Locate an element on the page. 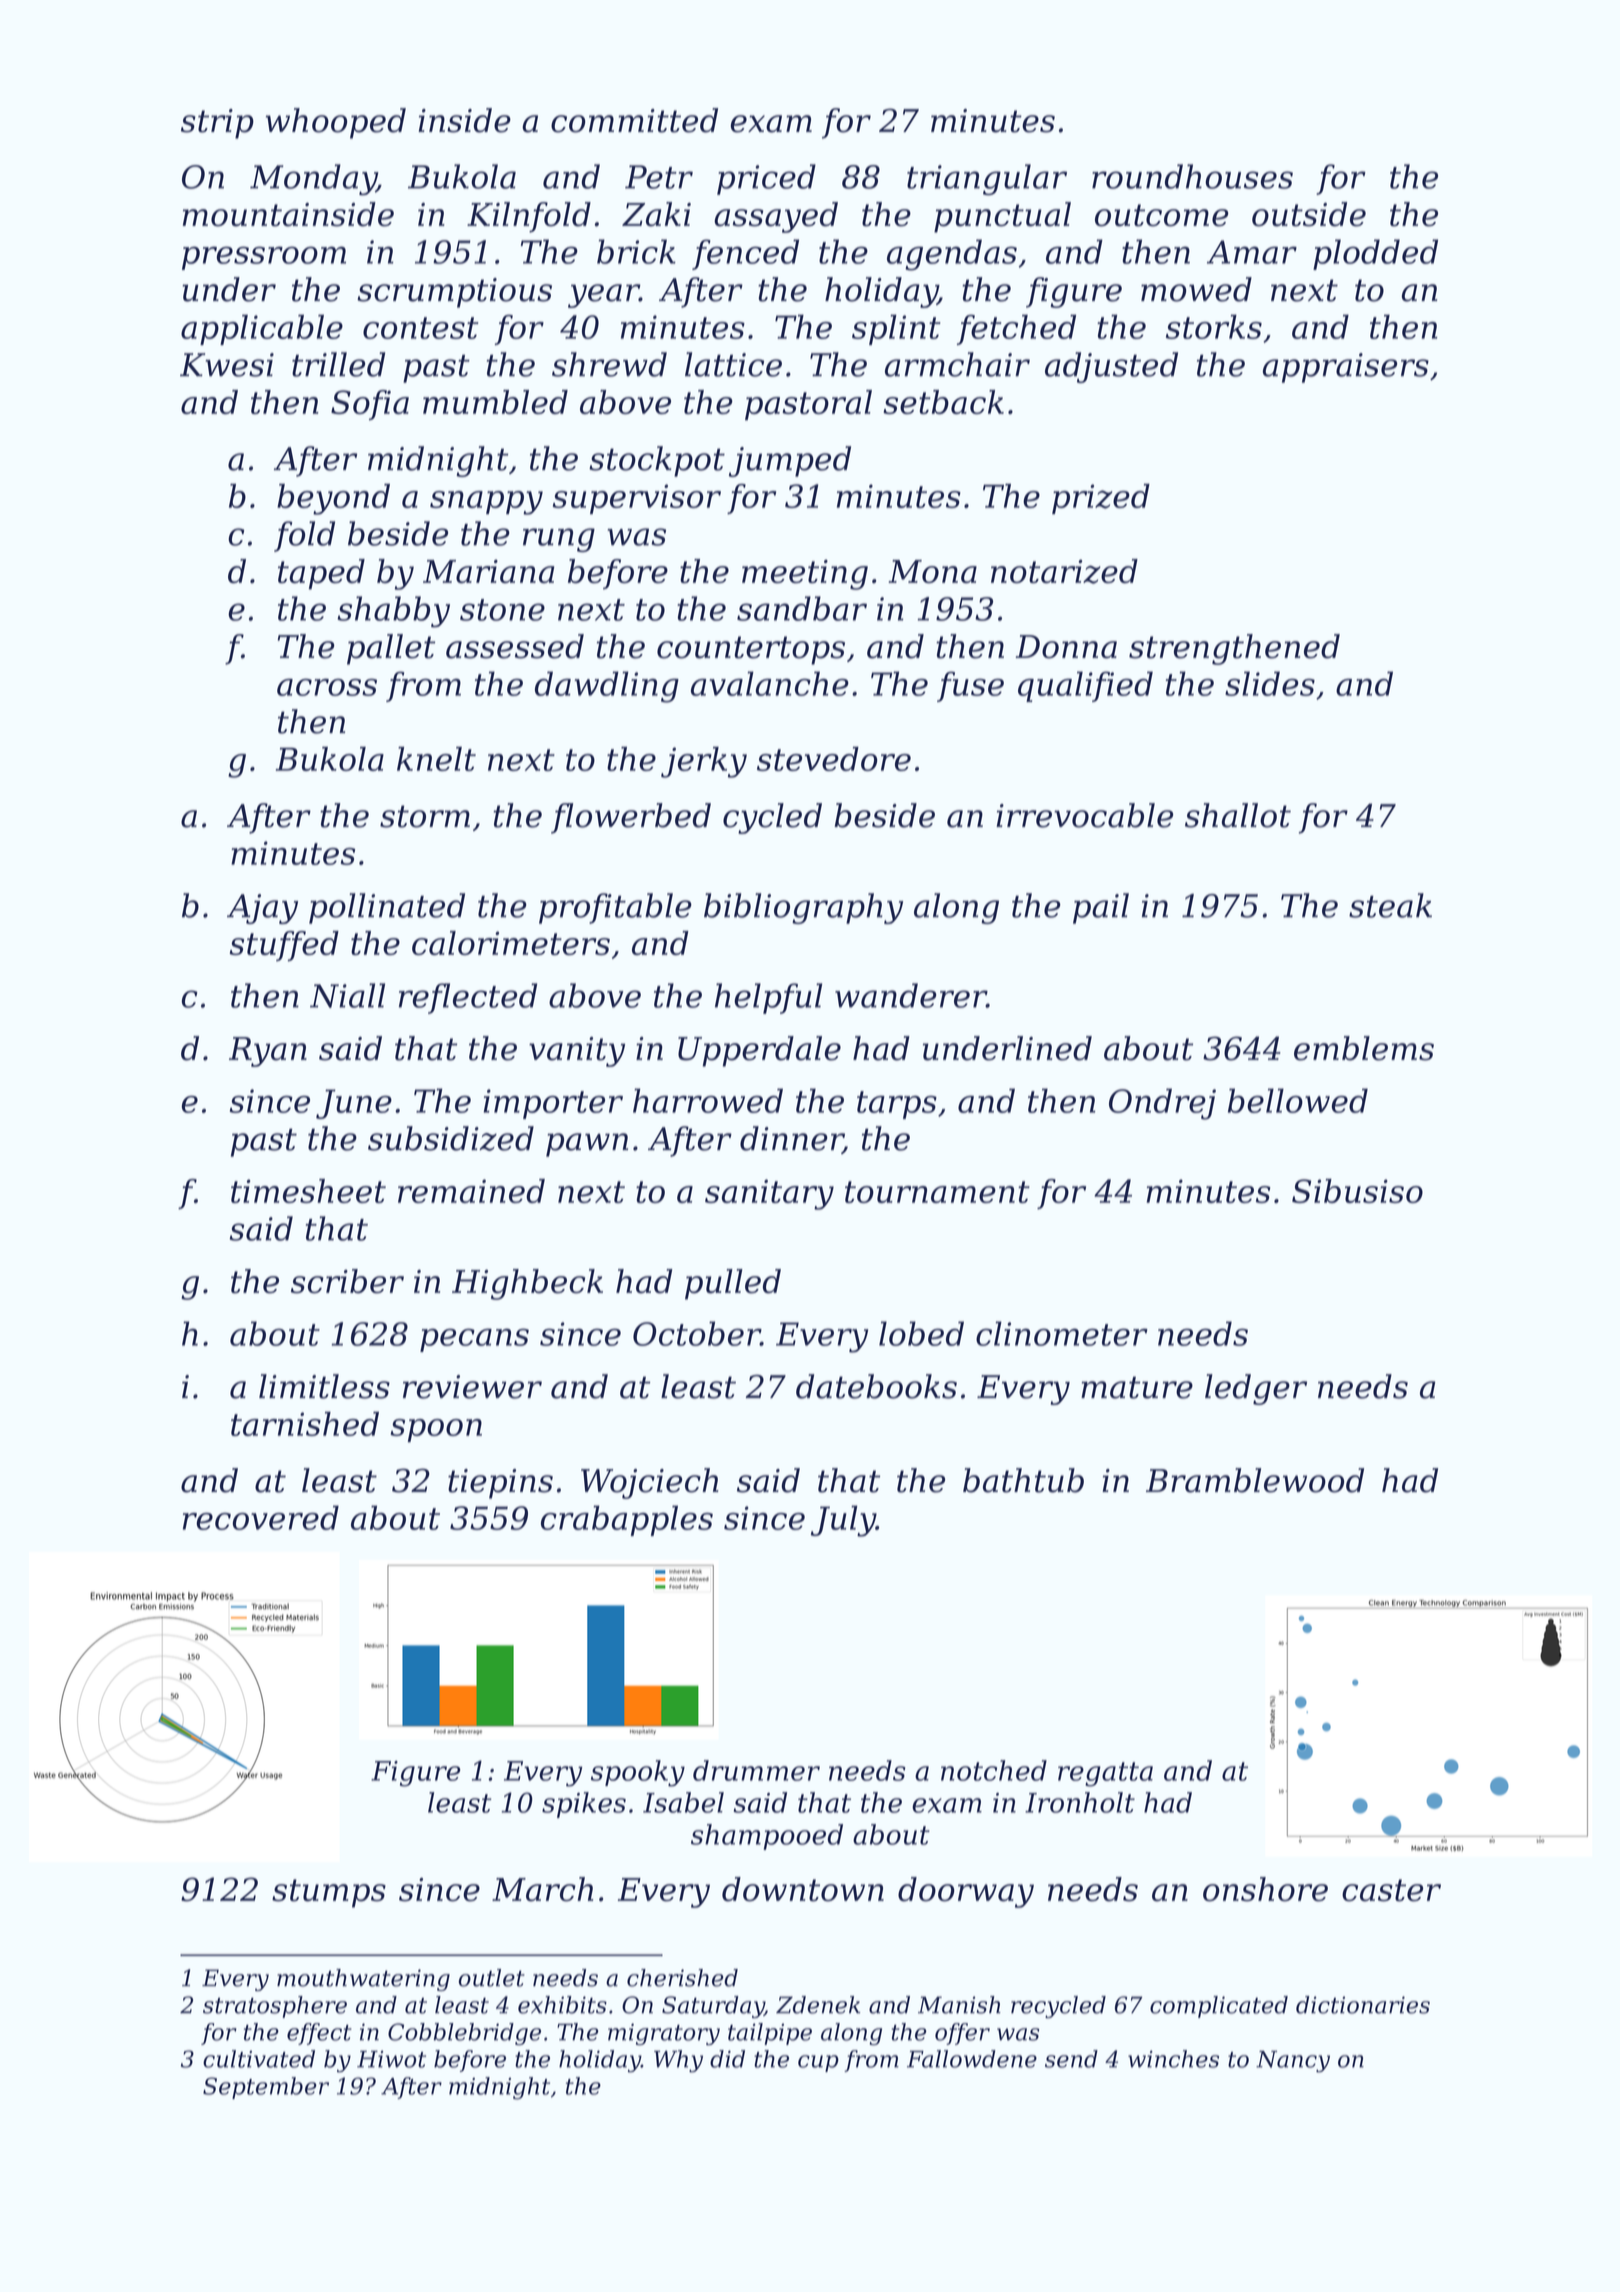  stumps is located at coordinates (329, 1893).
